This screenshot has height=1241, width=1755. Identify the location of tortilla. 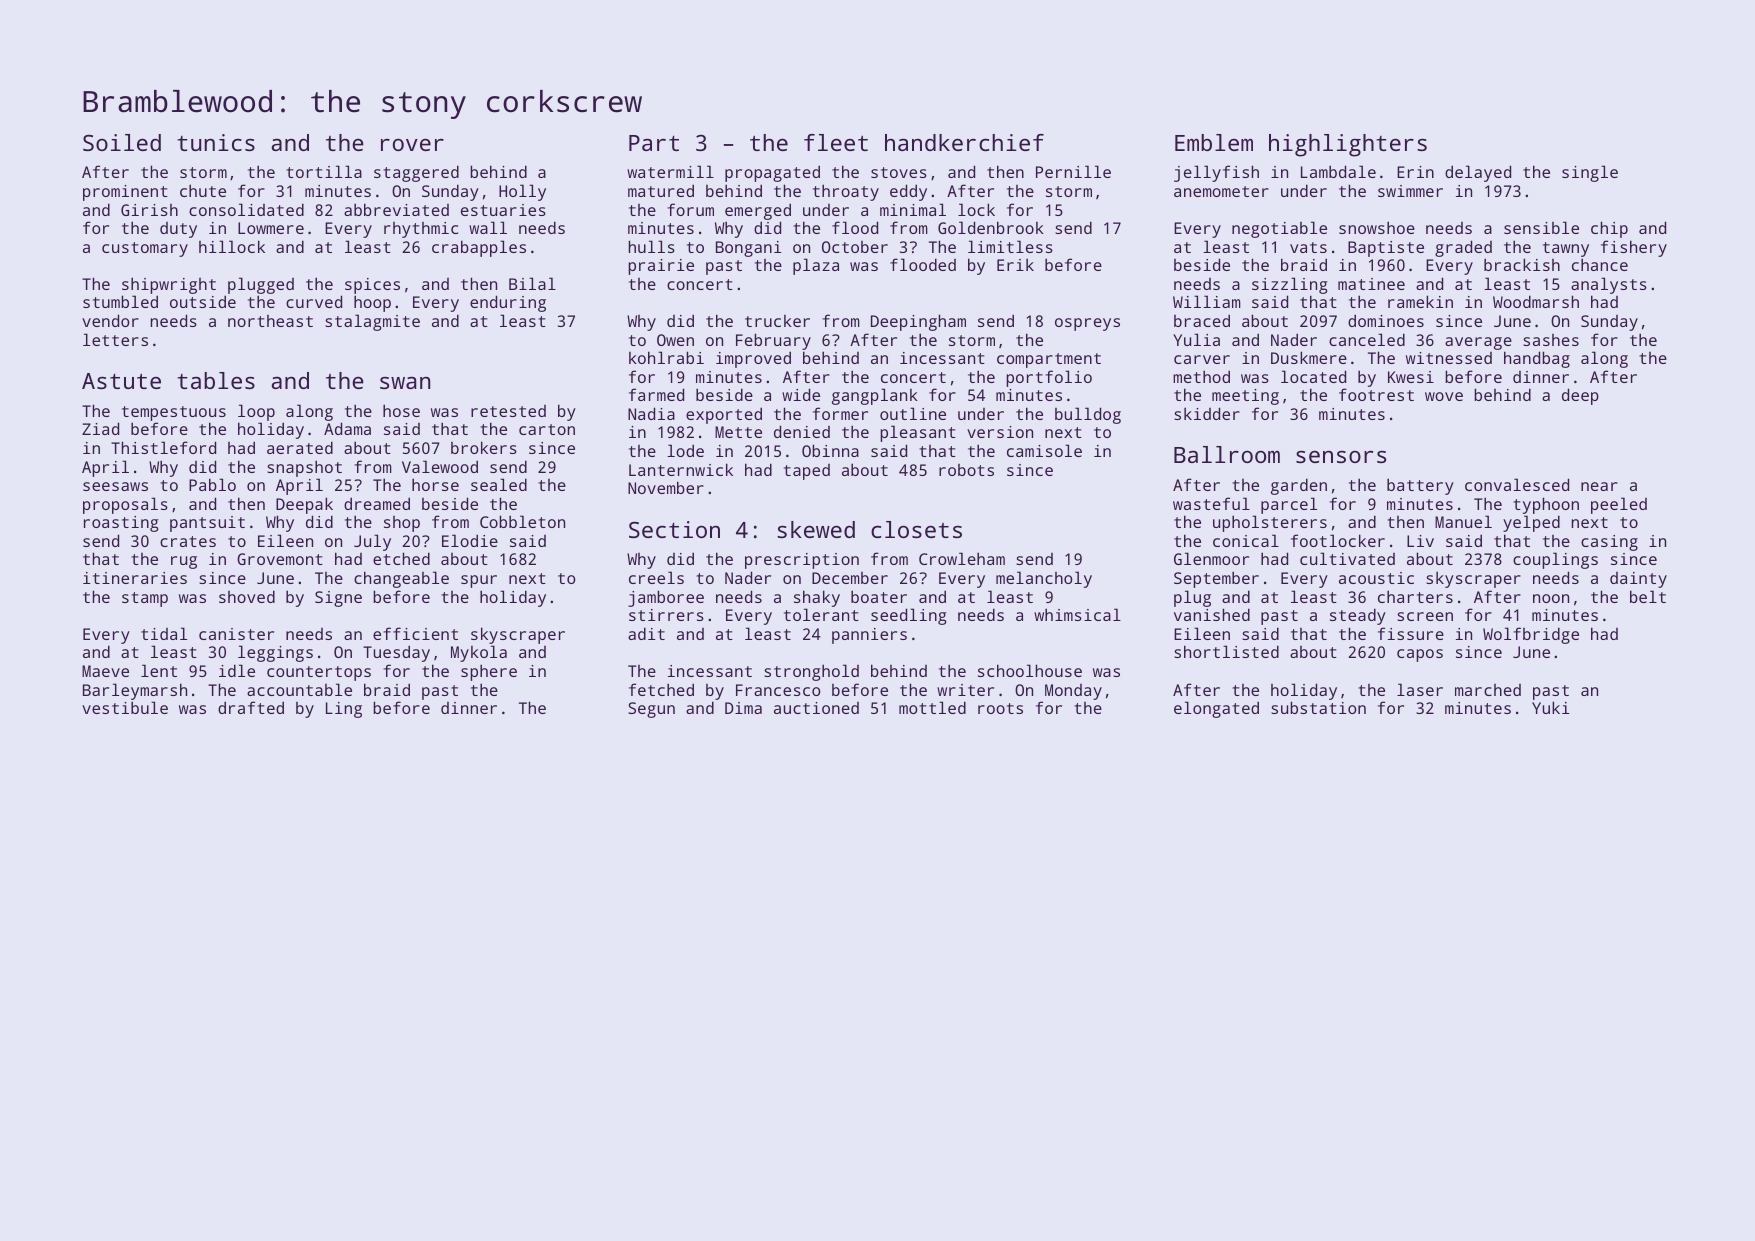
(324, 171).
